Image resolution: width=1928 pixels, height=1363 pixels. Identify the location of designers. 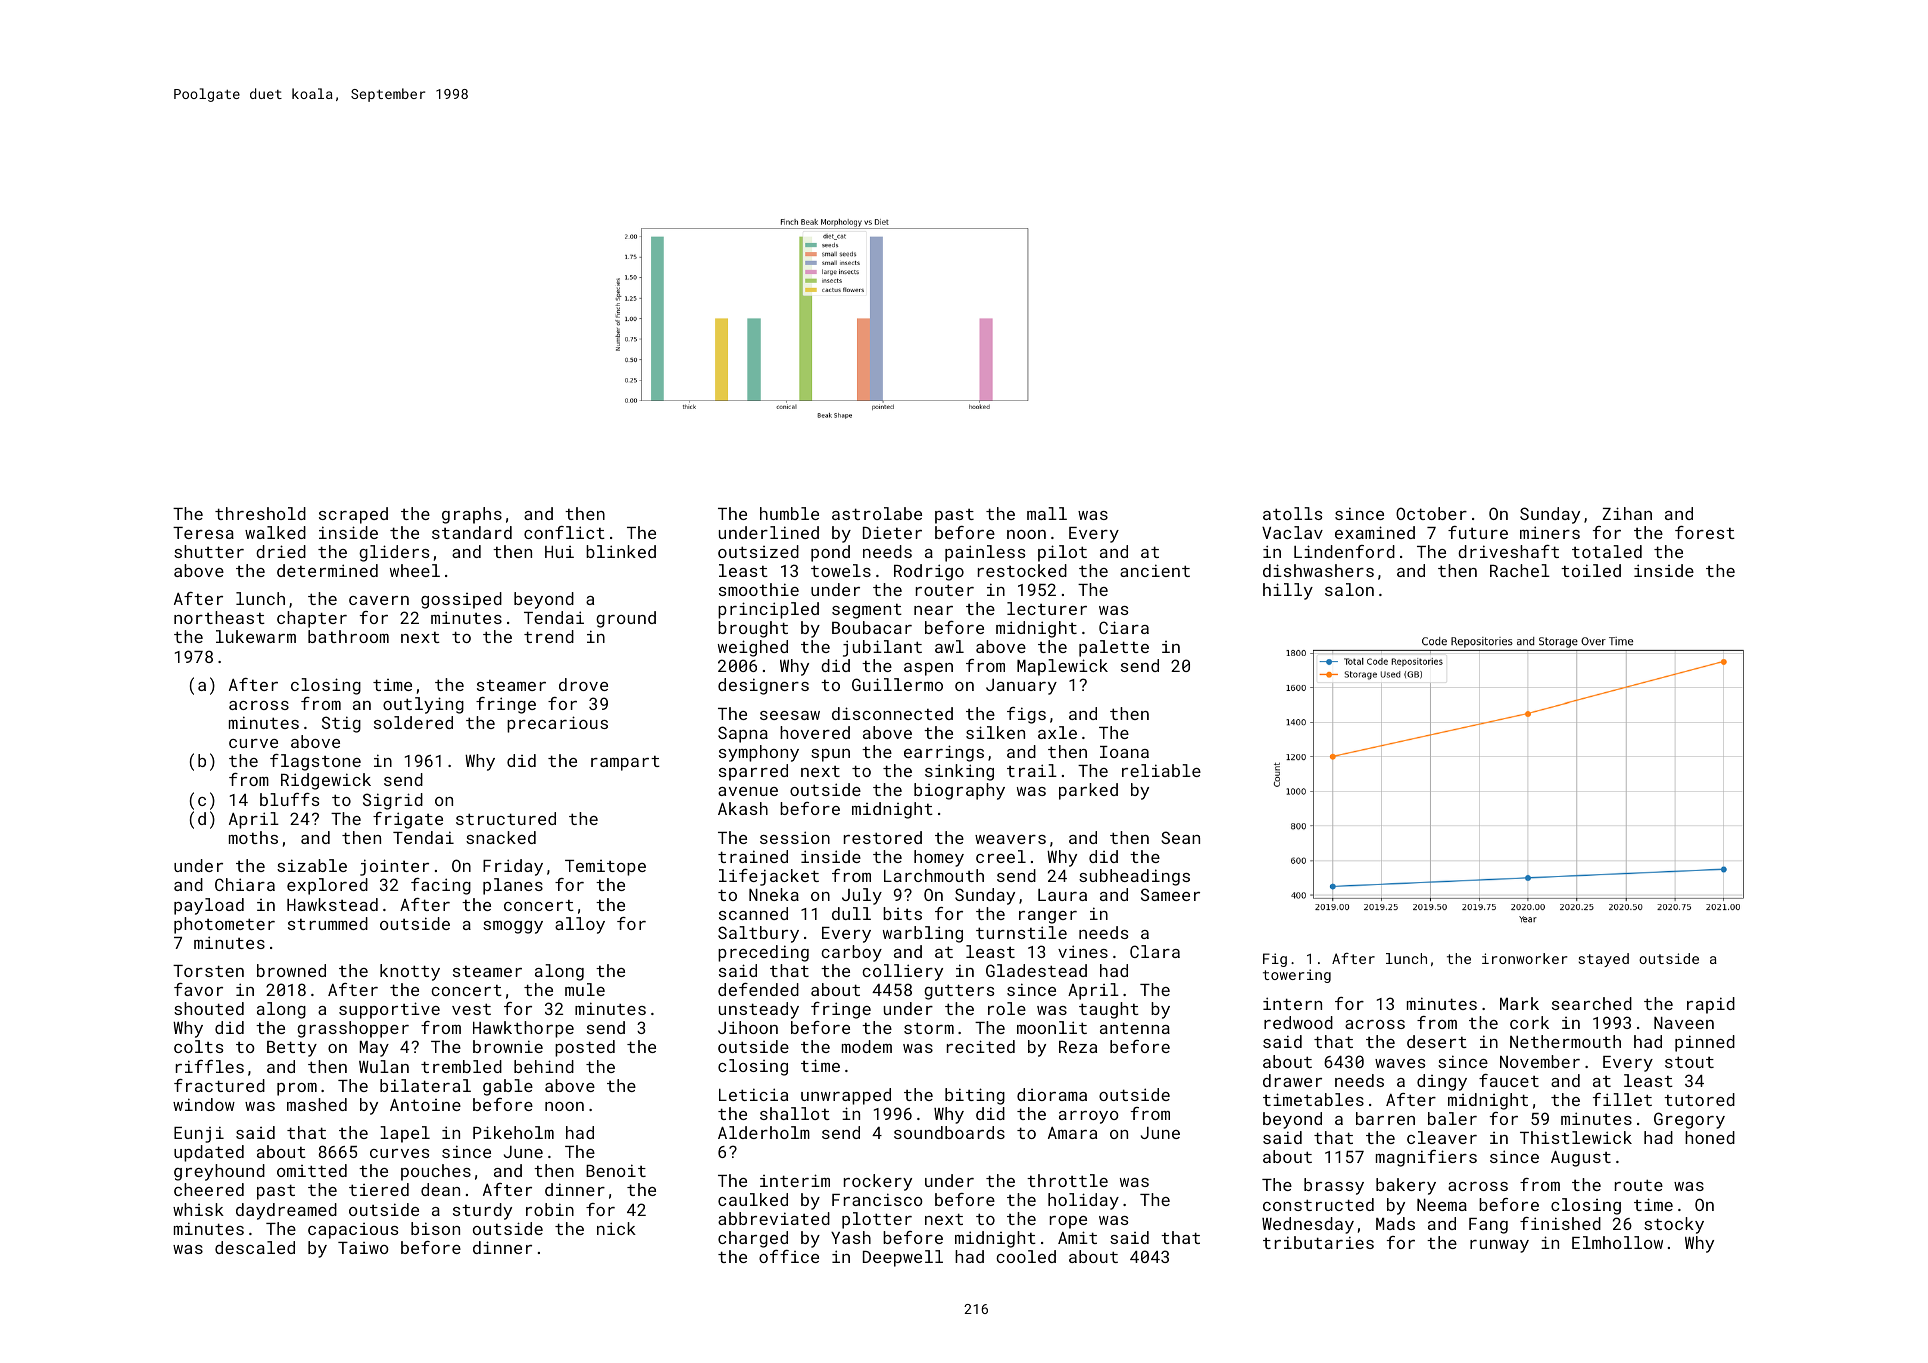
(763, 686).
